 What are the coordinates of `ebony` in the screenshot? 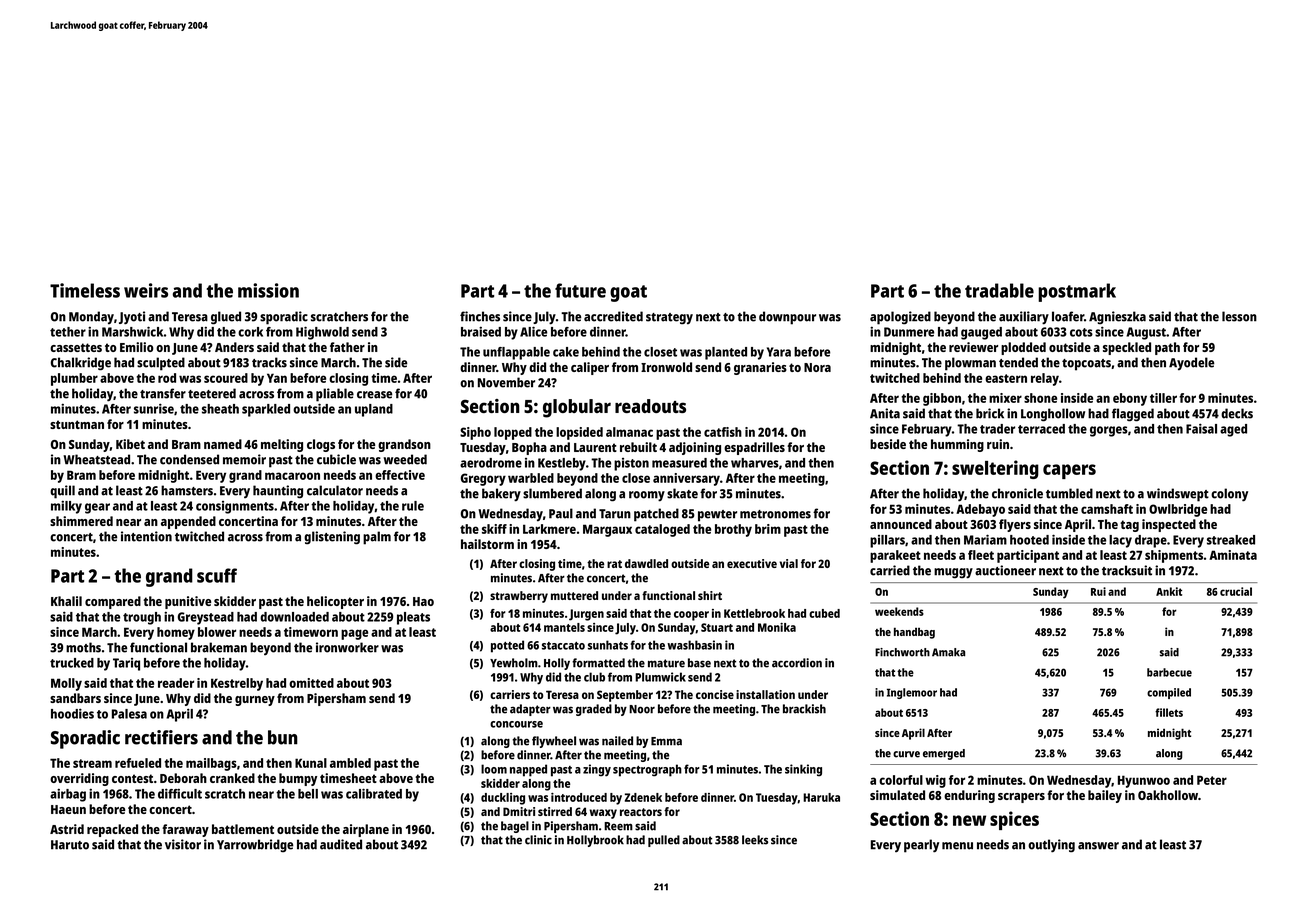 It's located at (1130, 399).
